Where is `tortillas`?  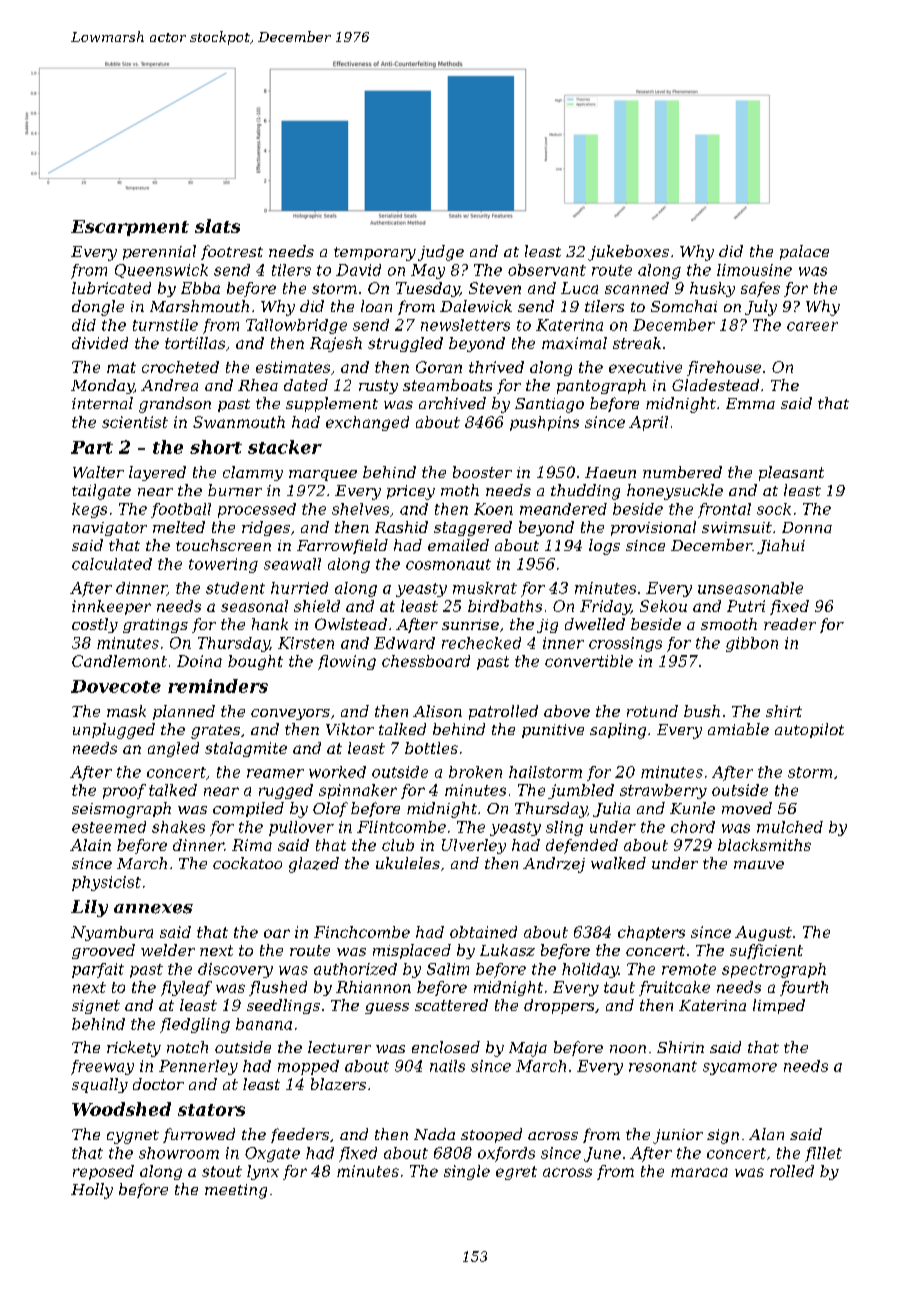 tortillas is located at coordinates (195, 343).
